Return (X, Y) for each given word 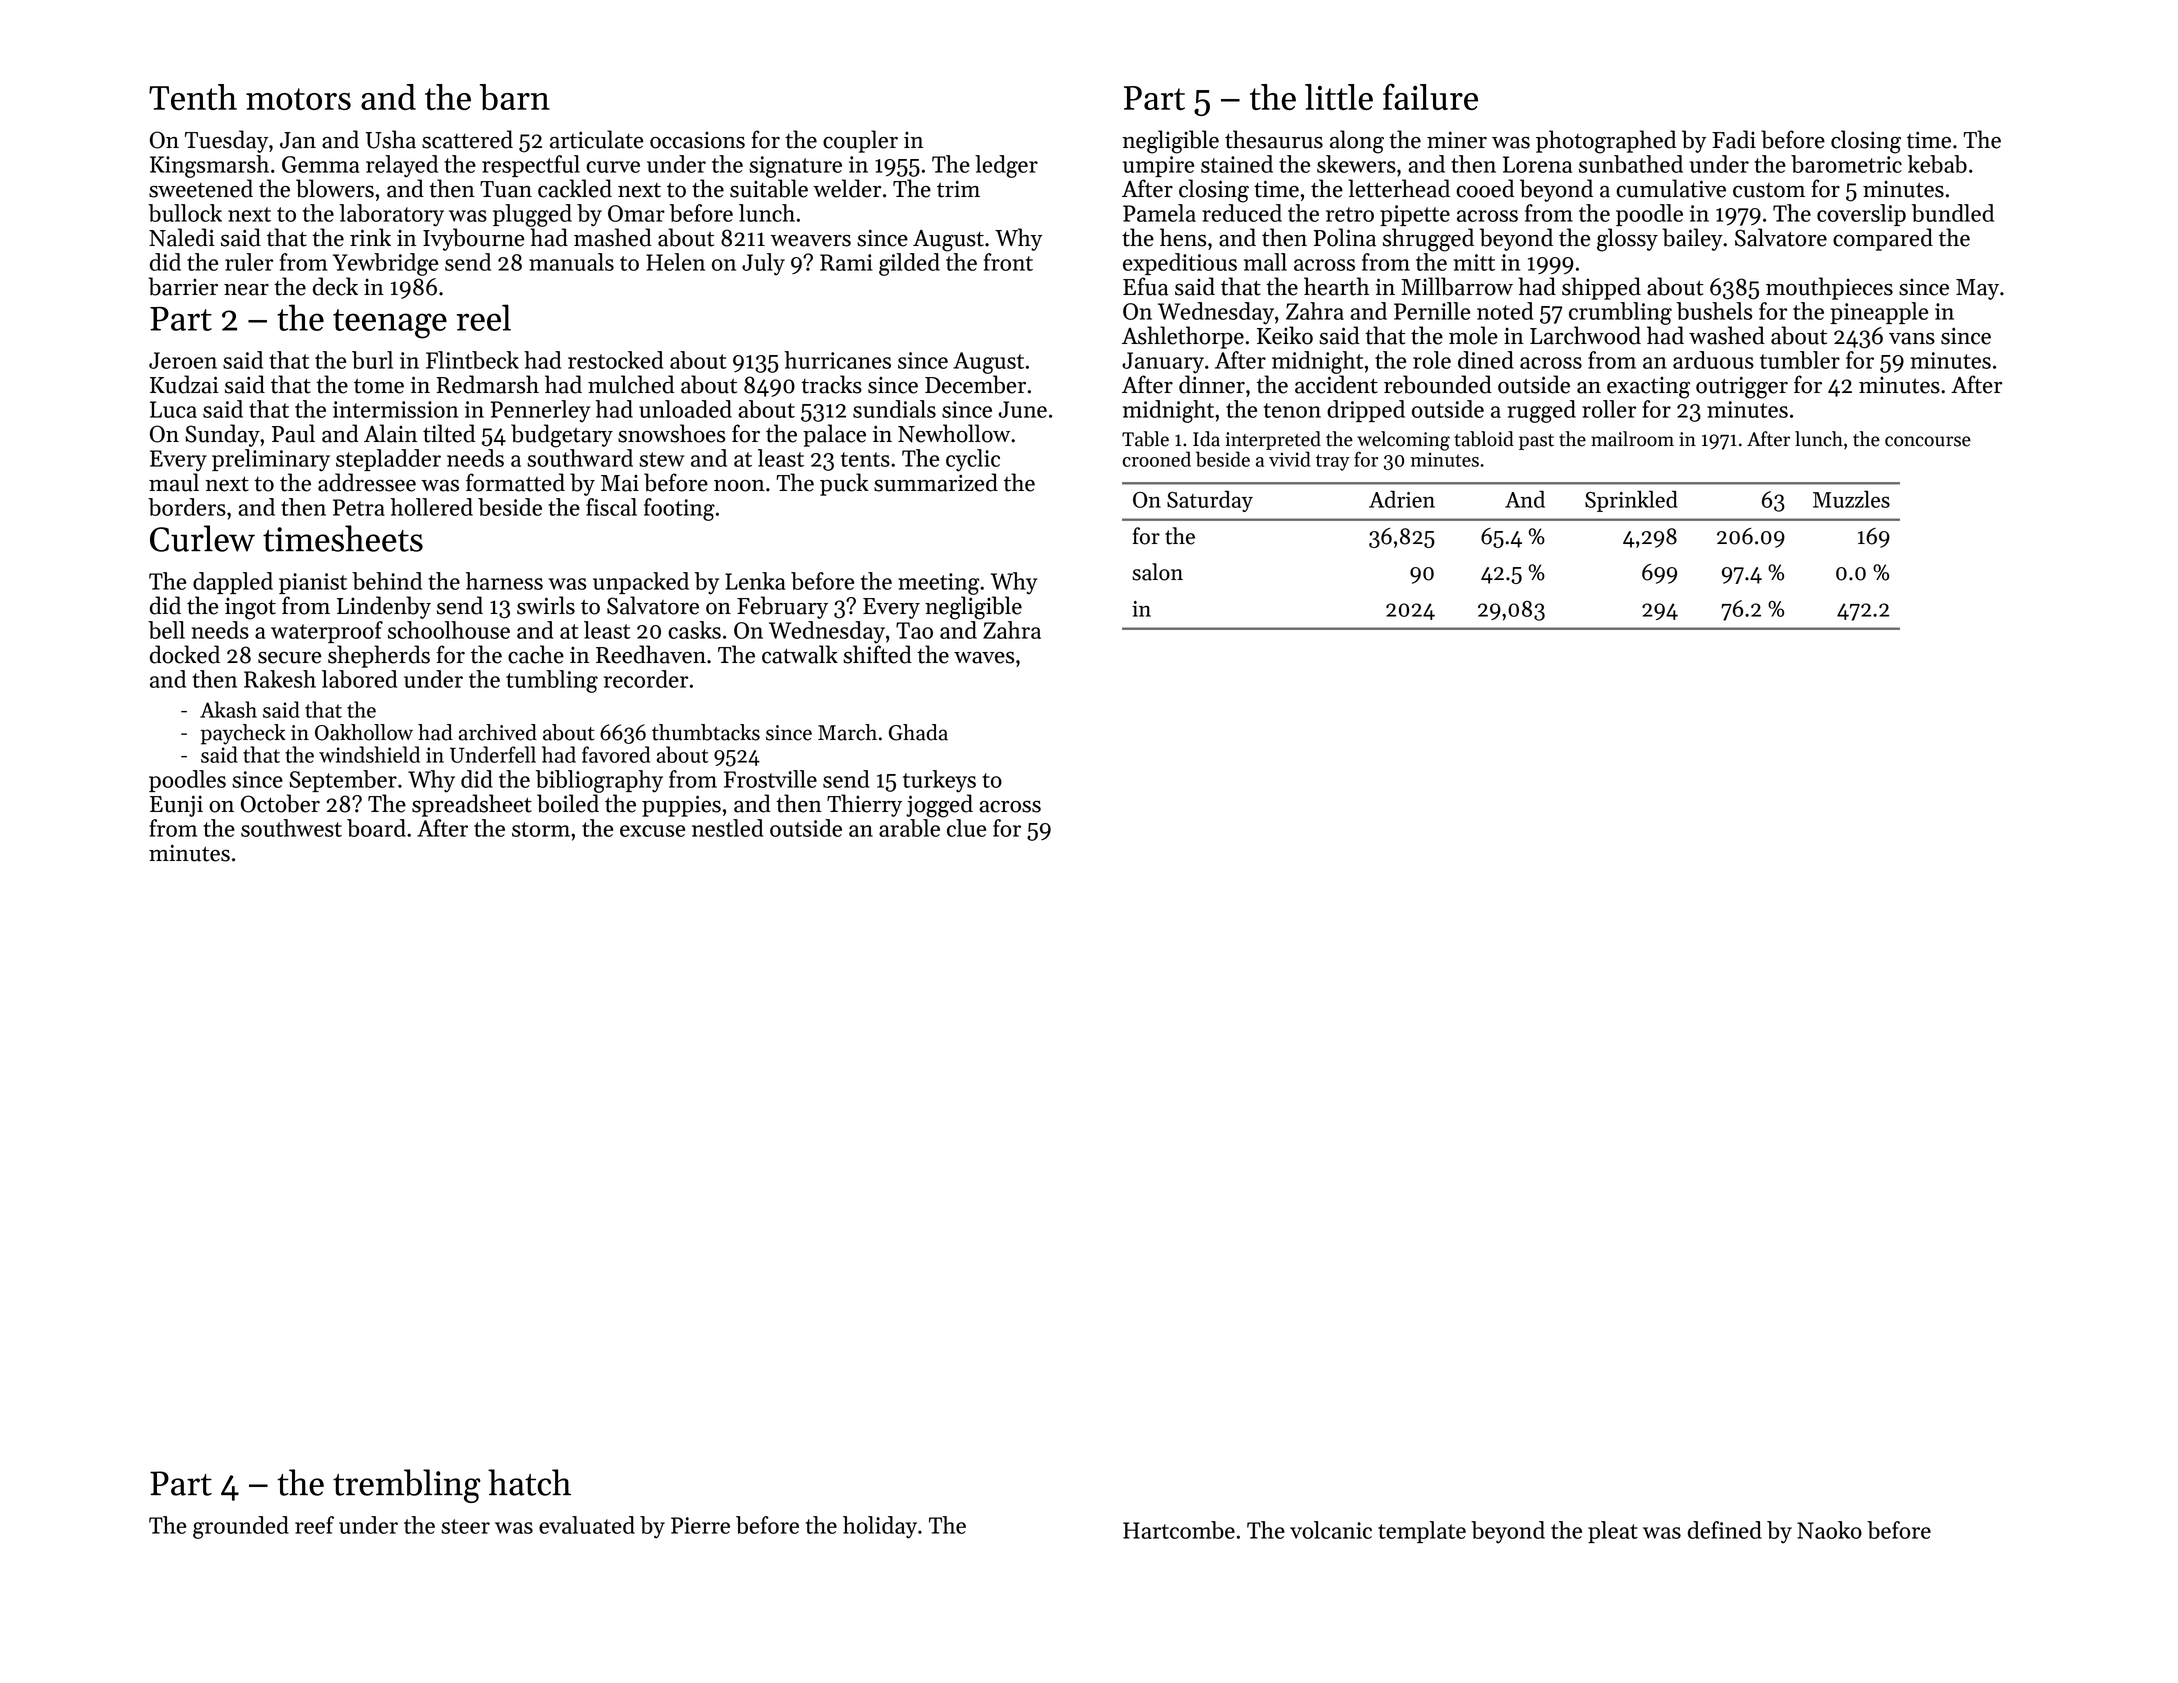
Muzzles (1851, 499)
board (376, 828)
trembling (407, 1486)
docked (185, 654)
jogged (939, 806)
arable (909, 828)
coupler (860, 141)
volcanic (1331, 1530)
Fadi (1734, 139)
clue (966, 828)
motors (298, 99)
